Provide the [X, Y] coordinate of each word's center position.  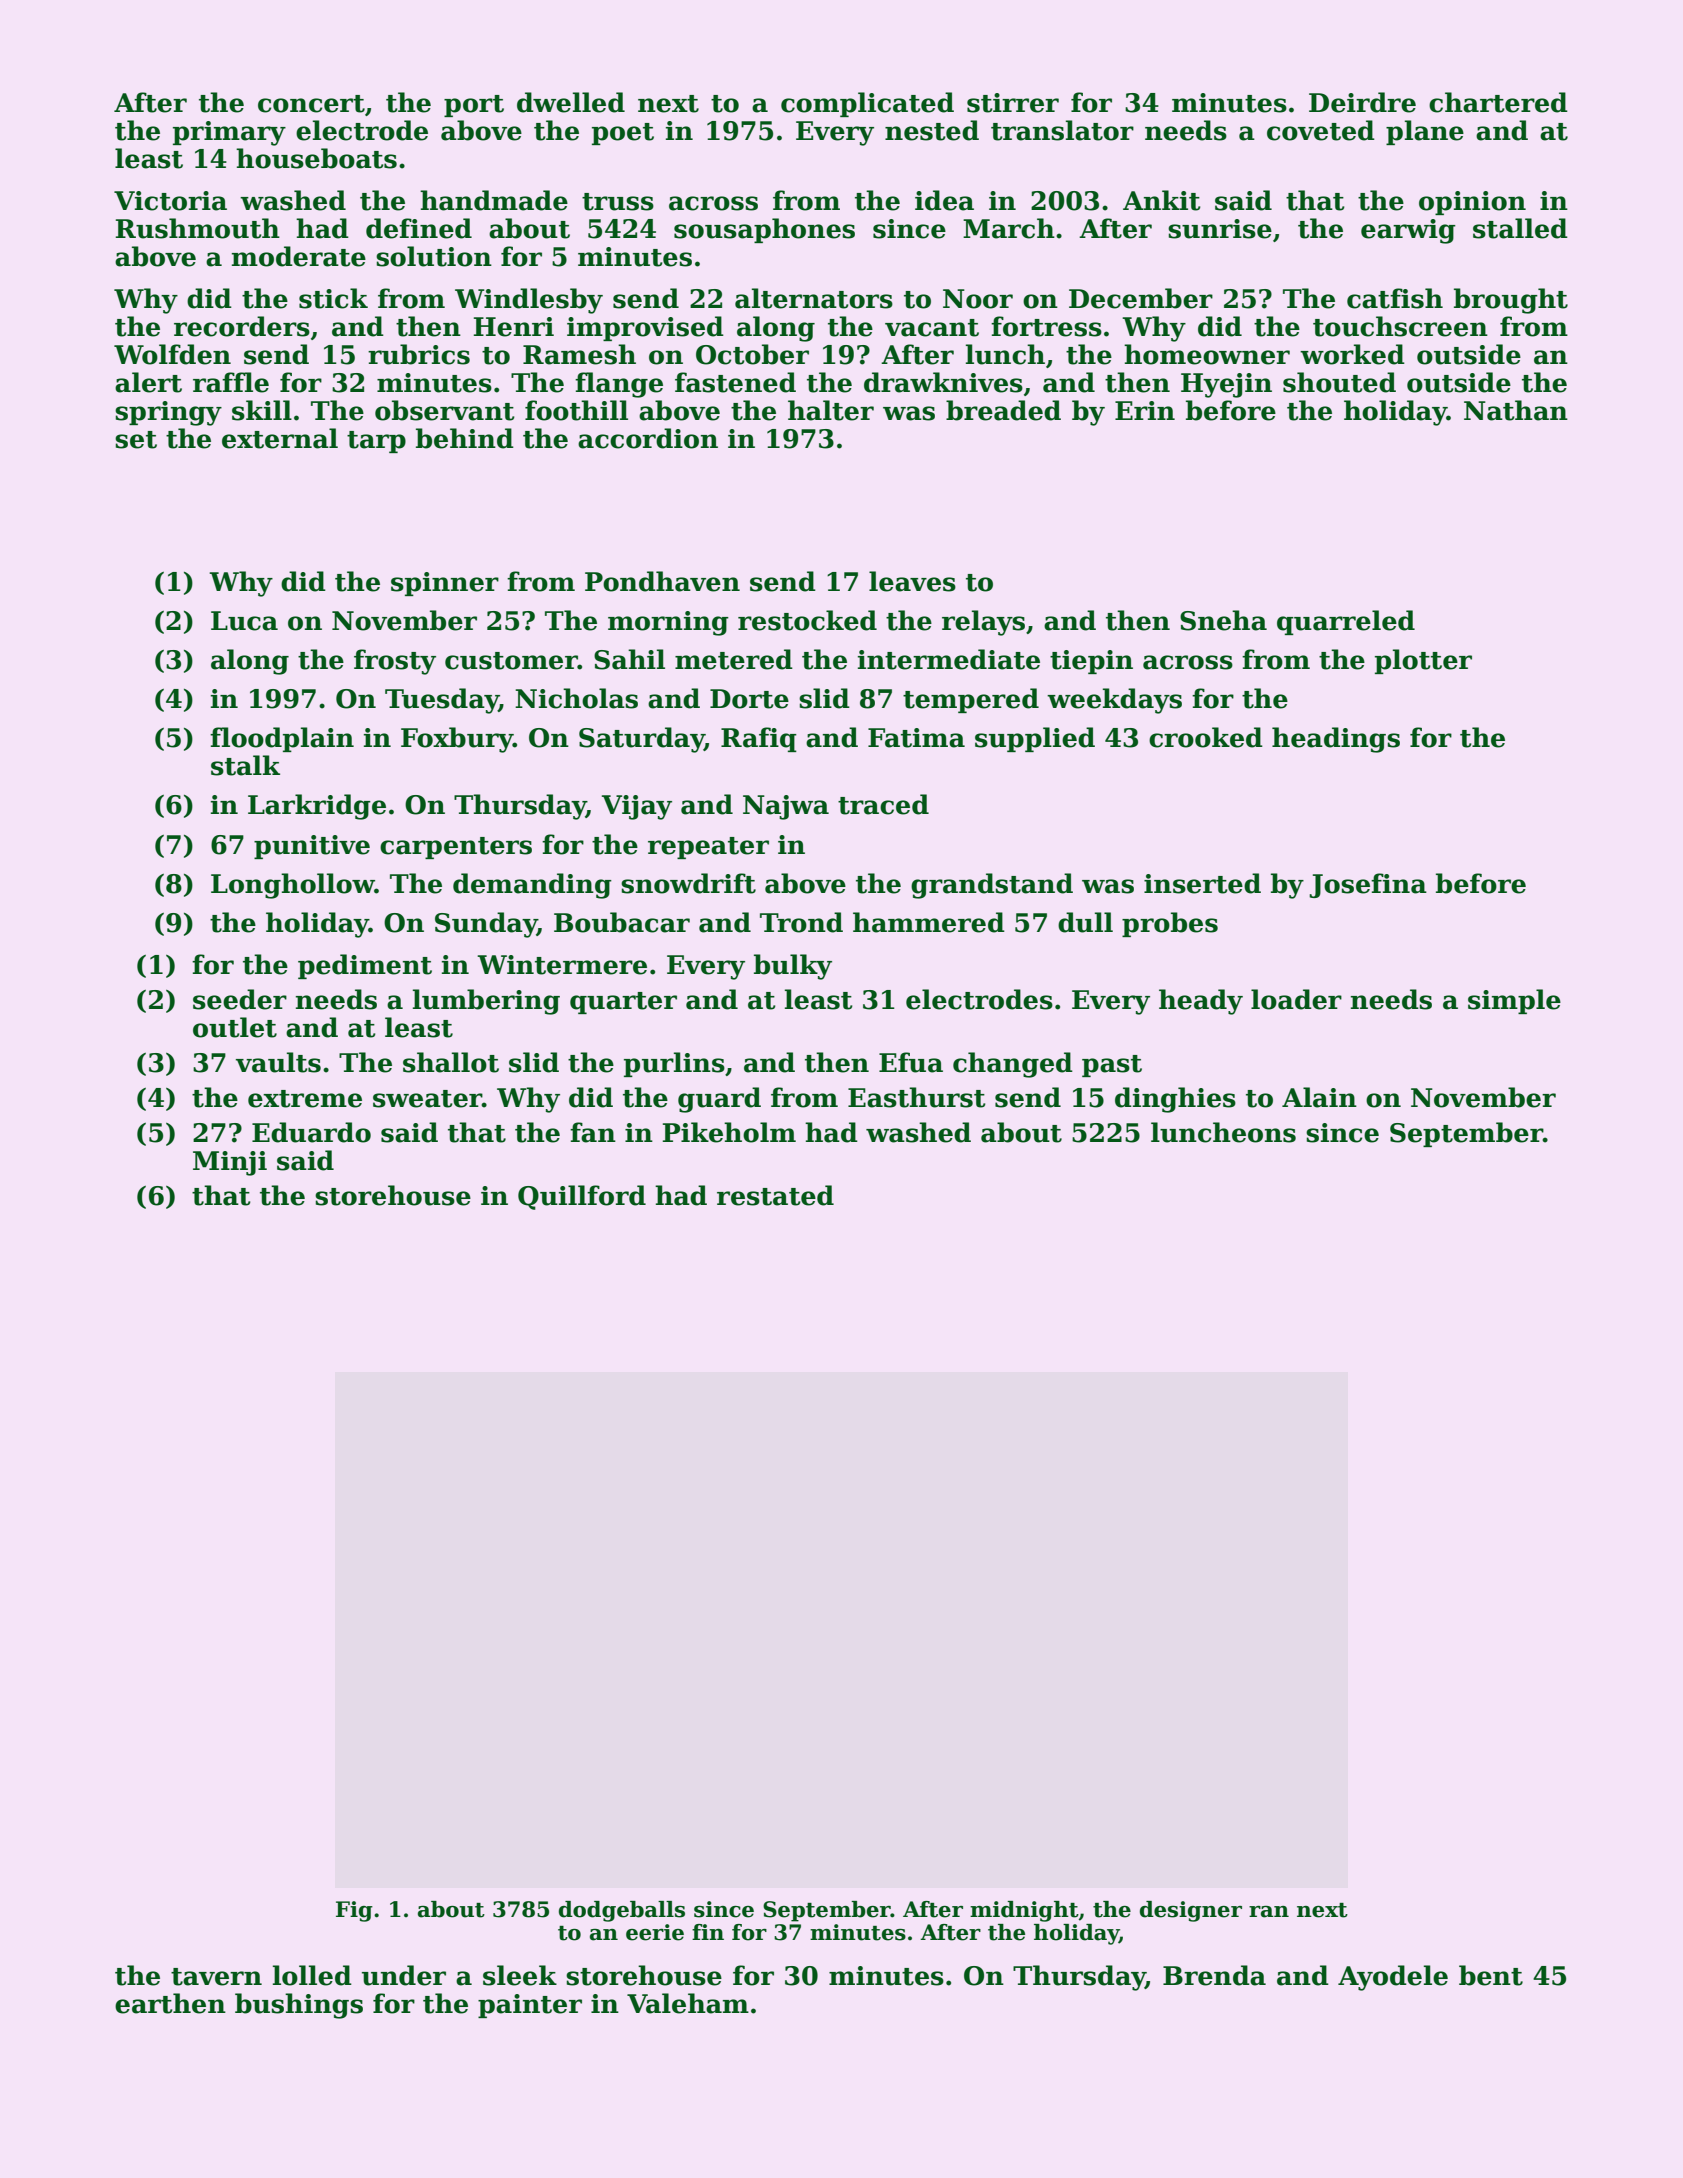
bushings [299, 2006]
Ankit [1162, 200]
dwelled [571, 102]
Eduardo [311, 1132]
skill [262, 410]
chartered [1498, 102]
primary [229, 133]
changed [1013, 1065]
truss [618, 202]
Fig [354, 1911]
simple [1514, 1001]
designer [1191, 1911]
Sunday [486, 925]
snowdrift [688, 883]
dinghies [1175, 1100]
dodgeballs [622, 1911]
